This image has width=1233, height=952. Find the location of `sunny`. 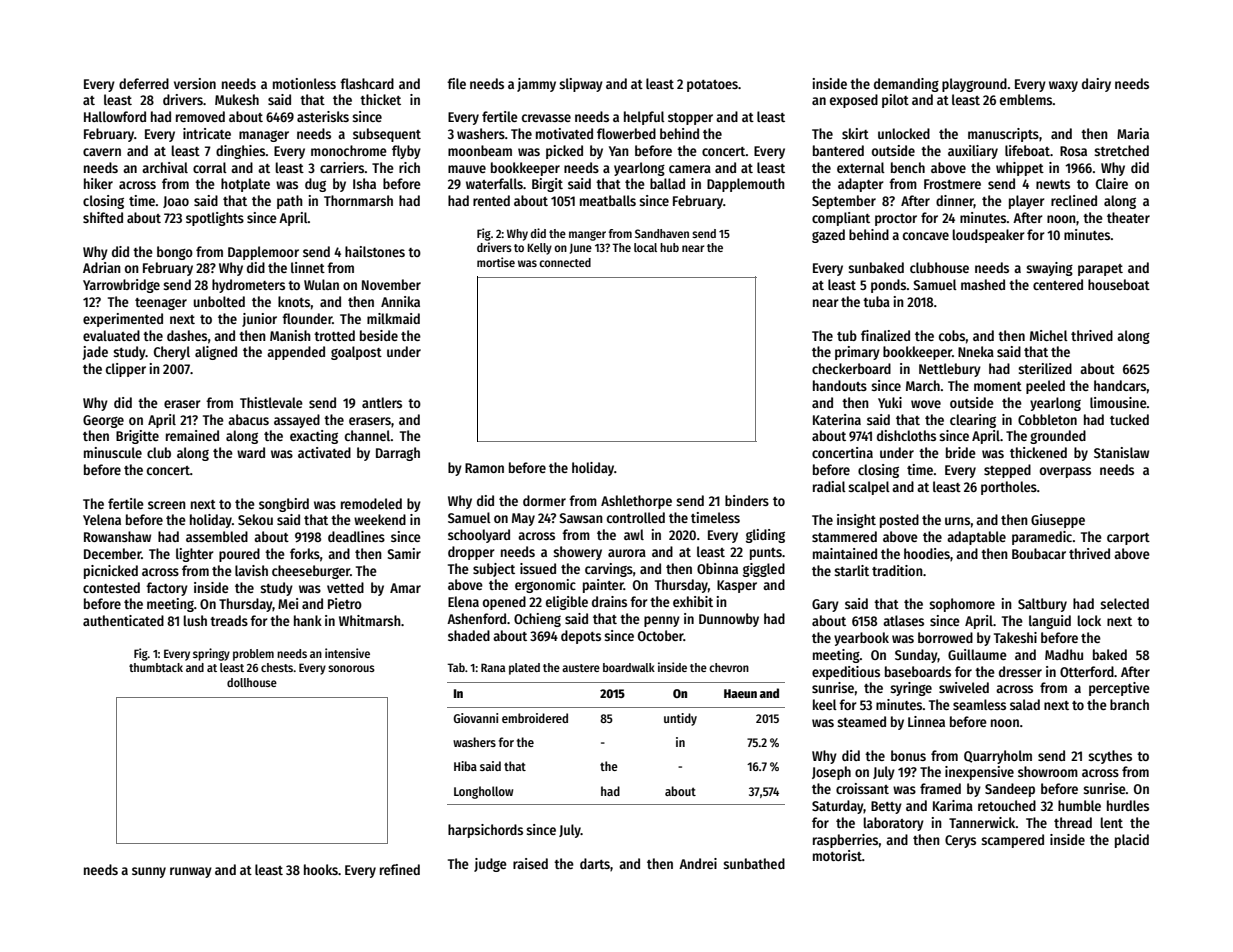

sunny is located at coordinates (149, 872).
